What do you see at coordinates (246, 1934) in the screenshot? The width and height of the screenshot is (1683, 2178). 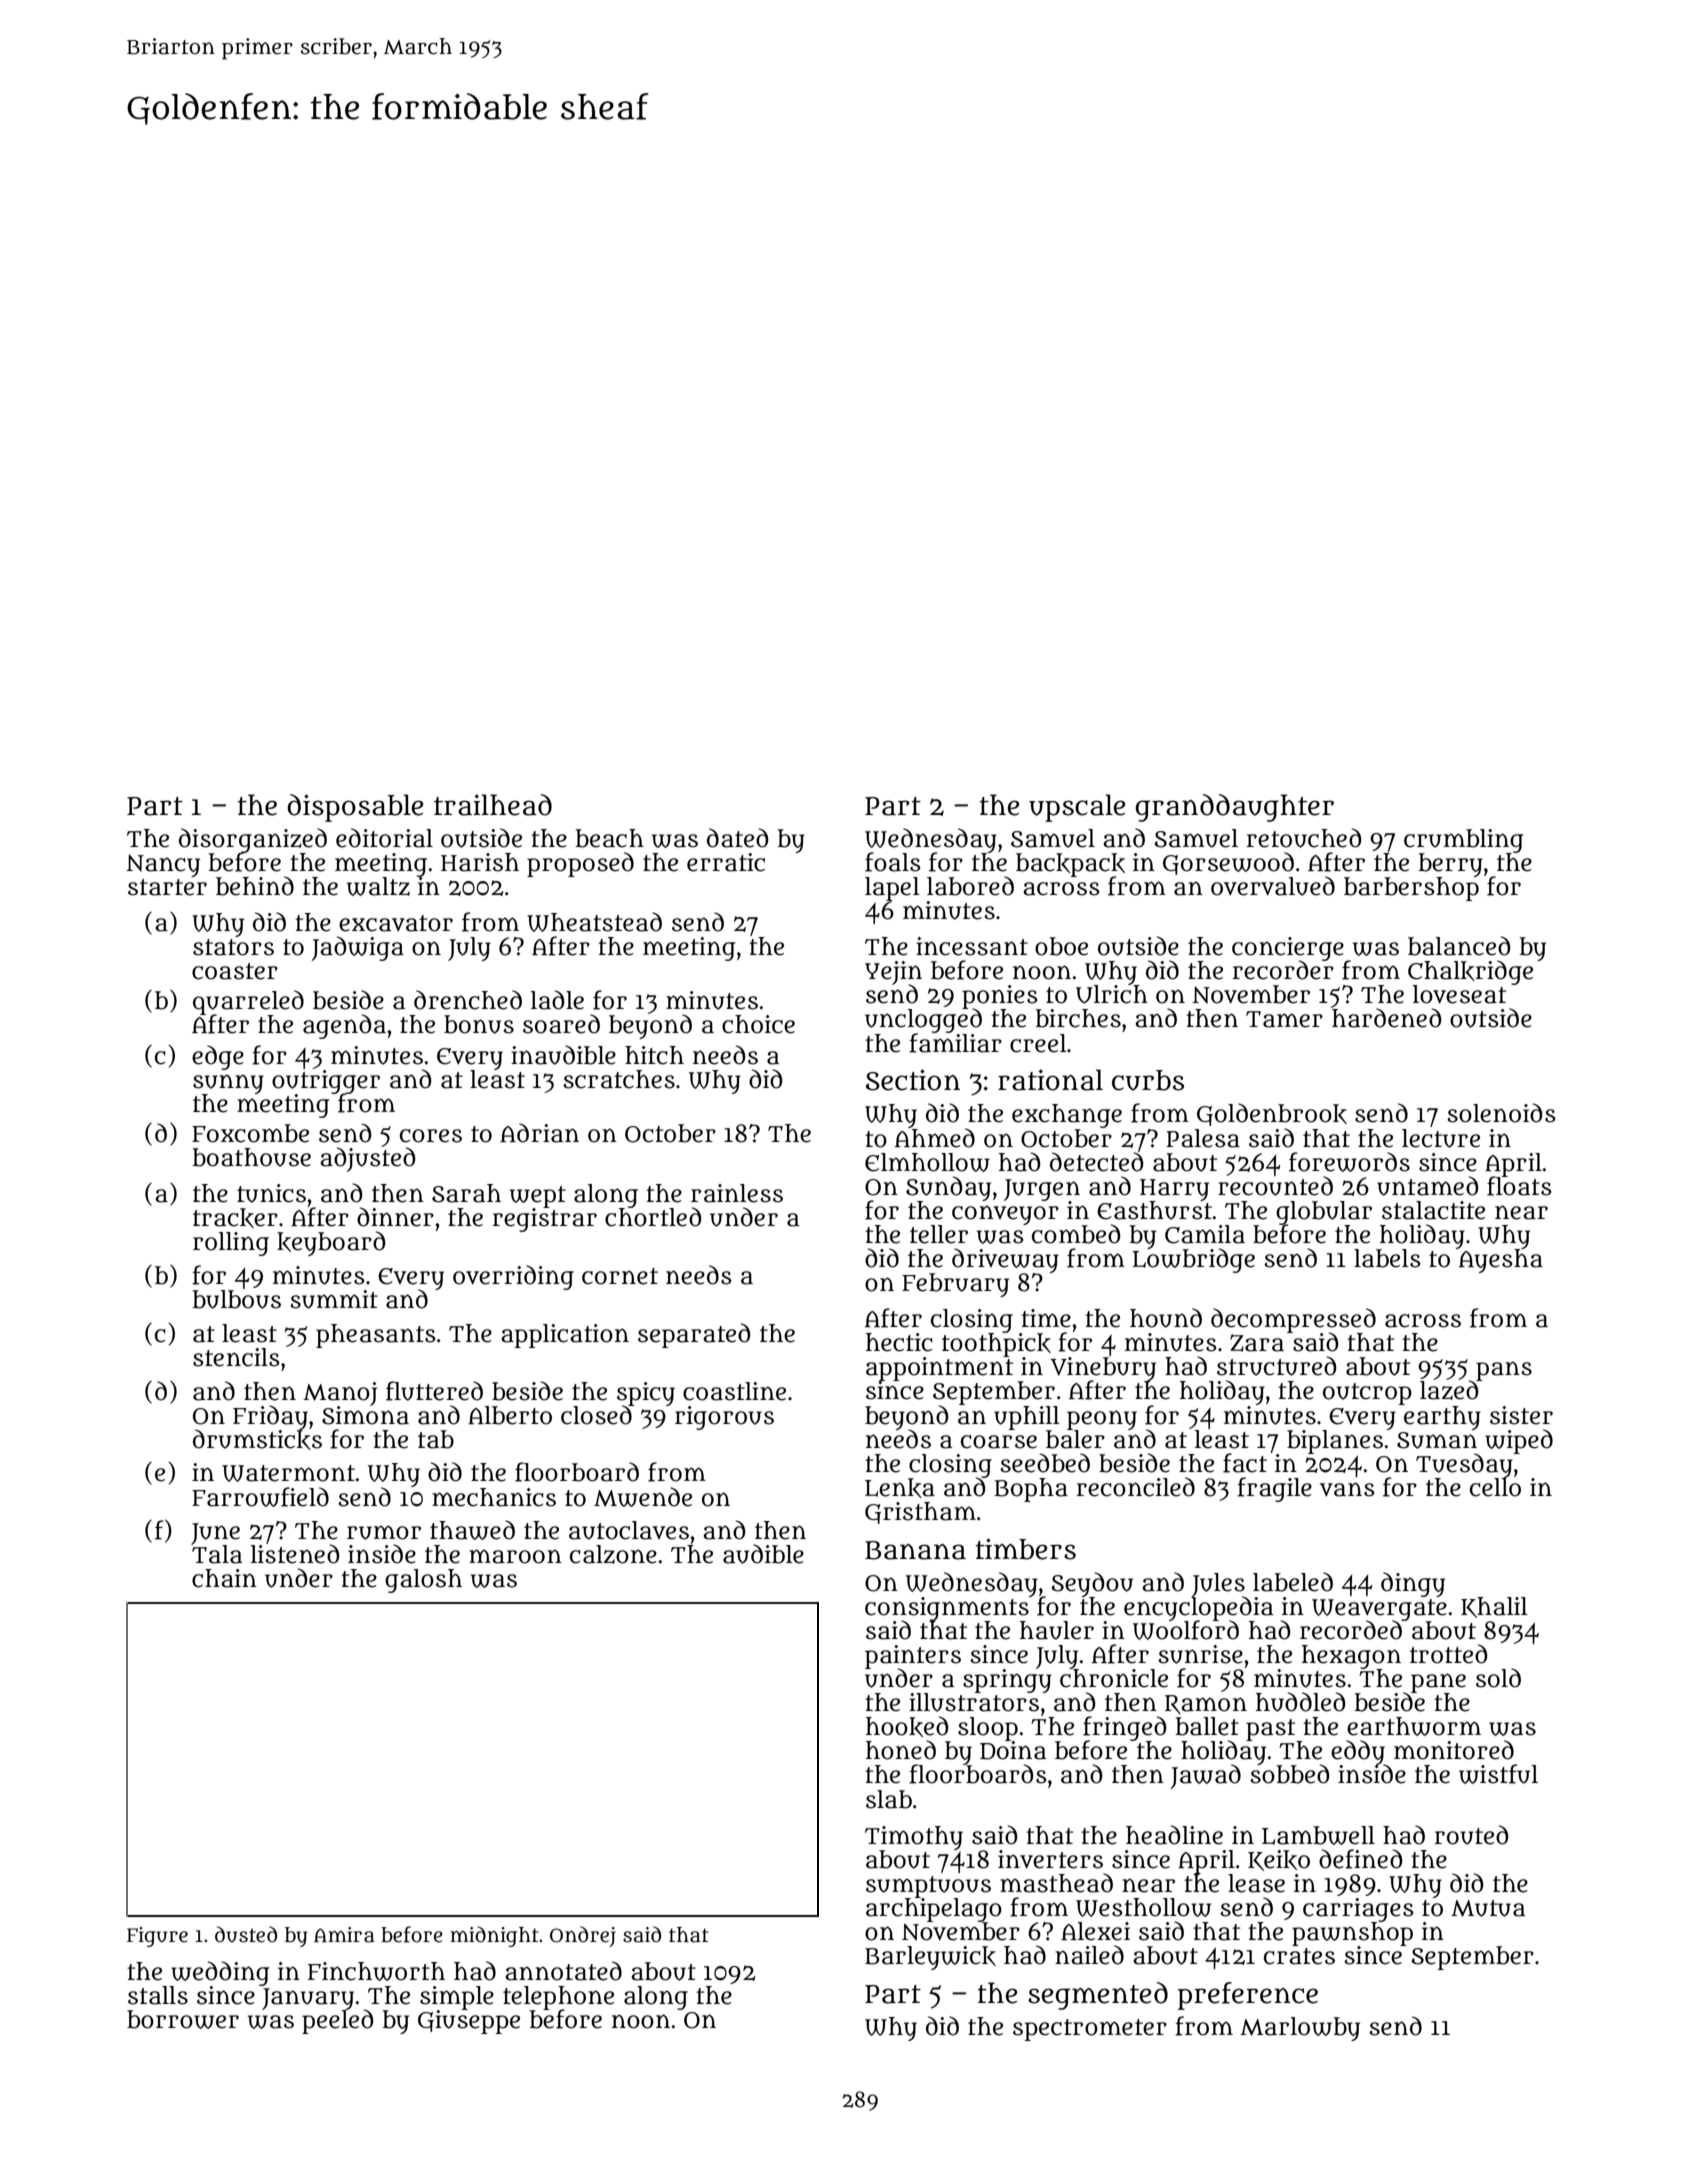 I see `dusted` at bounding box center [246, 1934].
